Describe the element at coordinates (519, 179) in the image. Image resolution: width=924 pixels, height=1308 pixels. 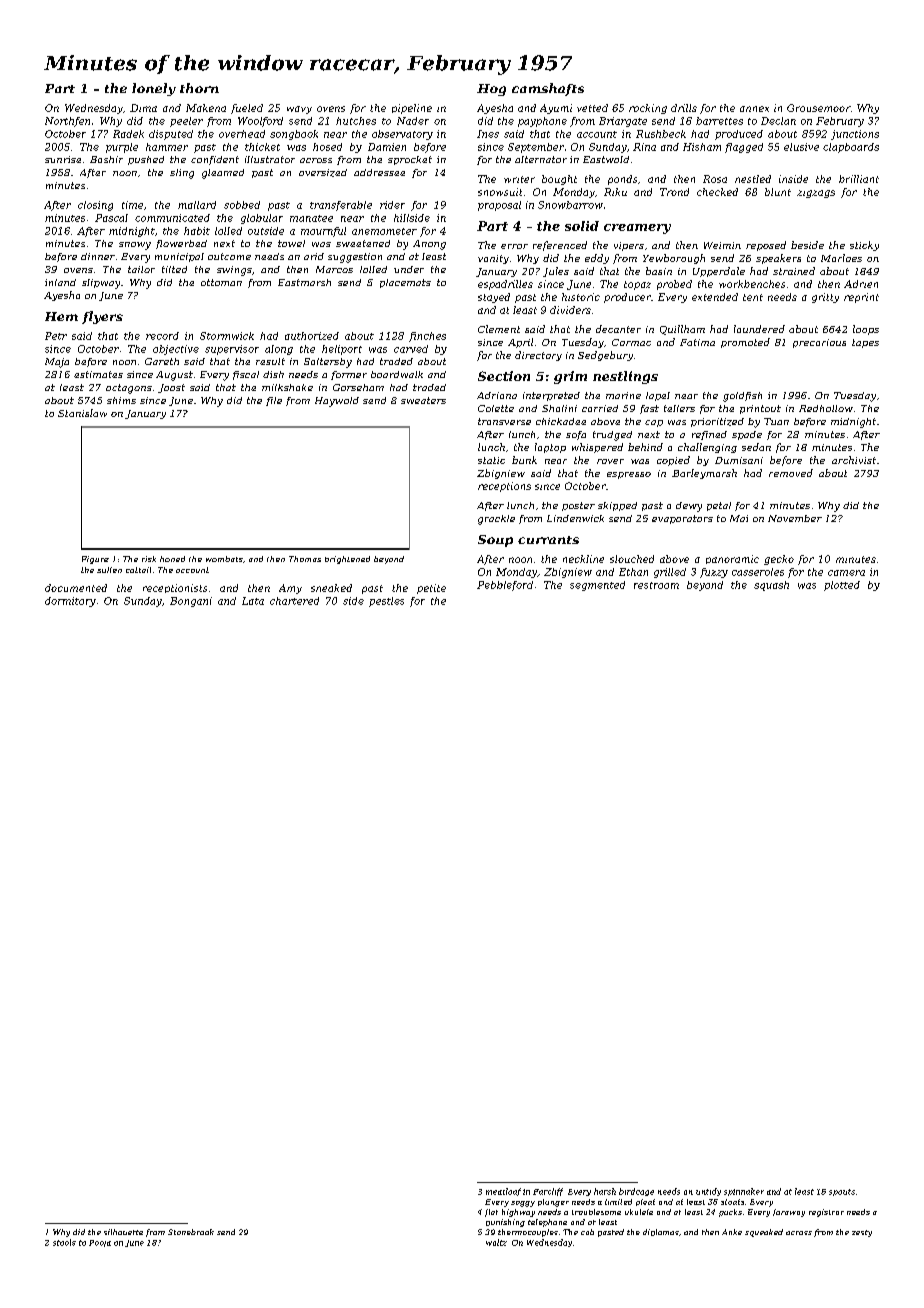
I see `writer` at that location.
